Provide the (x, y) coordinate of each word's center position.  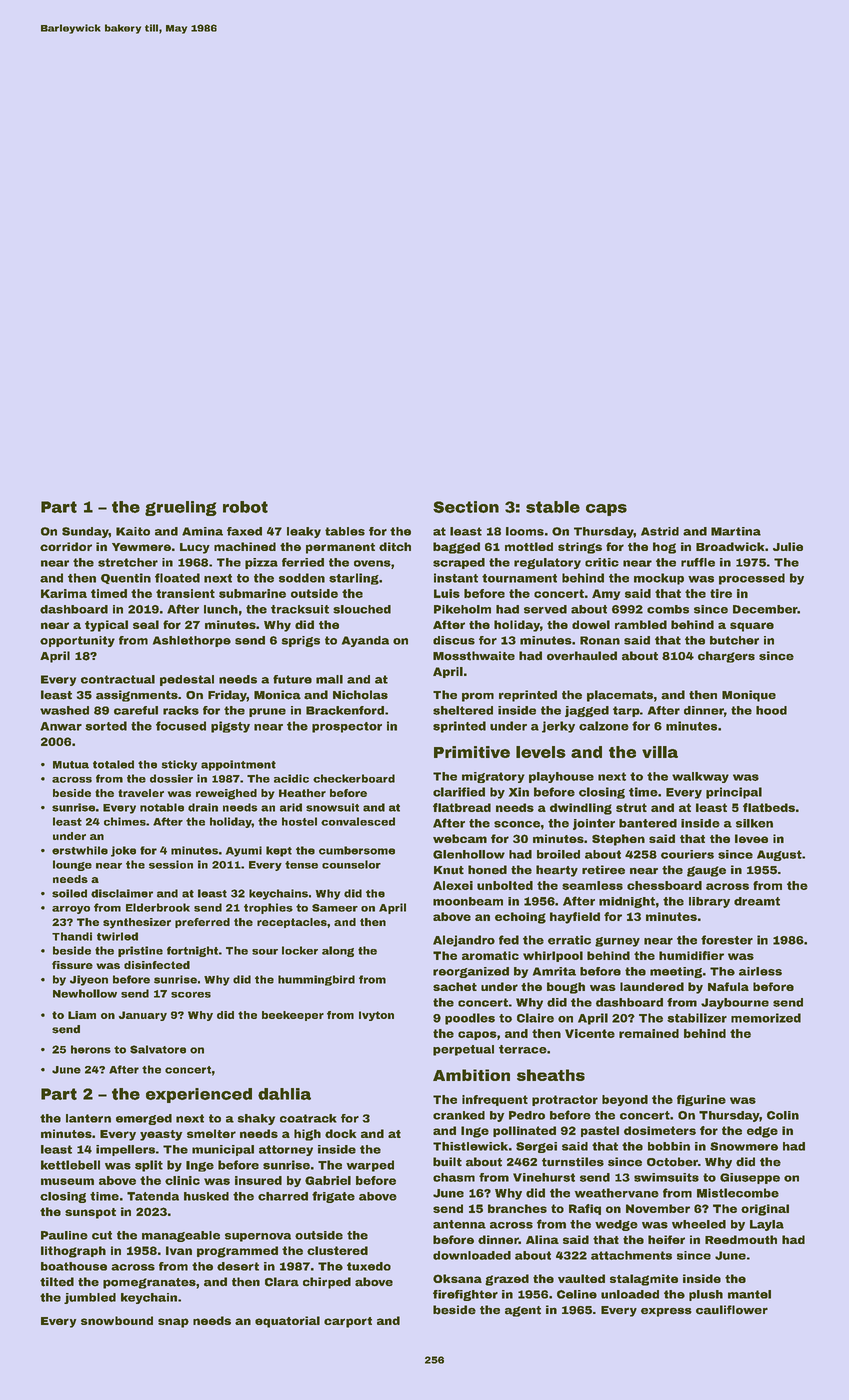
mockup (659, 579)
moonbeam (468, 901)
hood (771, 710)
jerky (558, 727)
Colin (783, 1115)
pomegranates (149, 1283)
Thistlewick (470, 1146)
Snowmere (744, 1146)
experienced (199, 1095)
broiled (558, 854)
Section (466, 507)
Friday (227, 696)
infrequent (495, 1100)
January (143, 1016)
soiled (69, 893)
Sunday (85, 532)
